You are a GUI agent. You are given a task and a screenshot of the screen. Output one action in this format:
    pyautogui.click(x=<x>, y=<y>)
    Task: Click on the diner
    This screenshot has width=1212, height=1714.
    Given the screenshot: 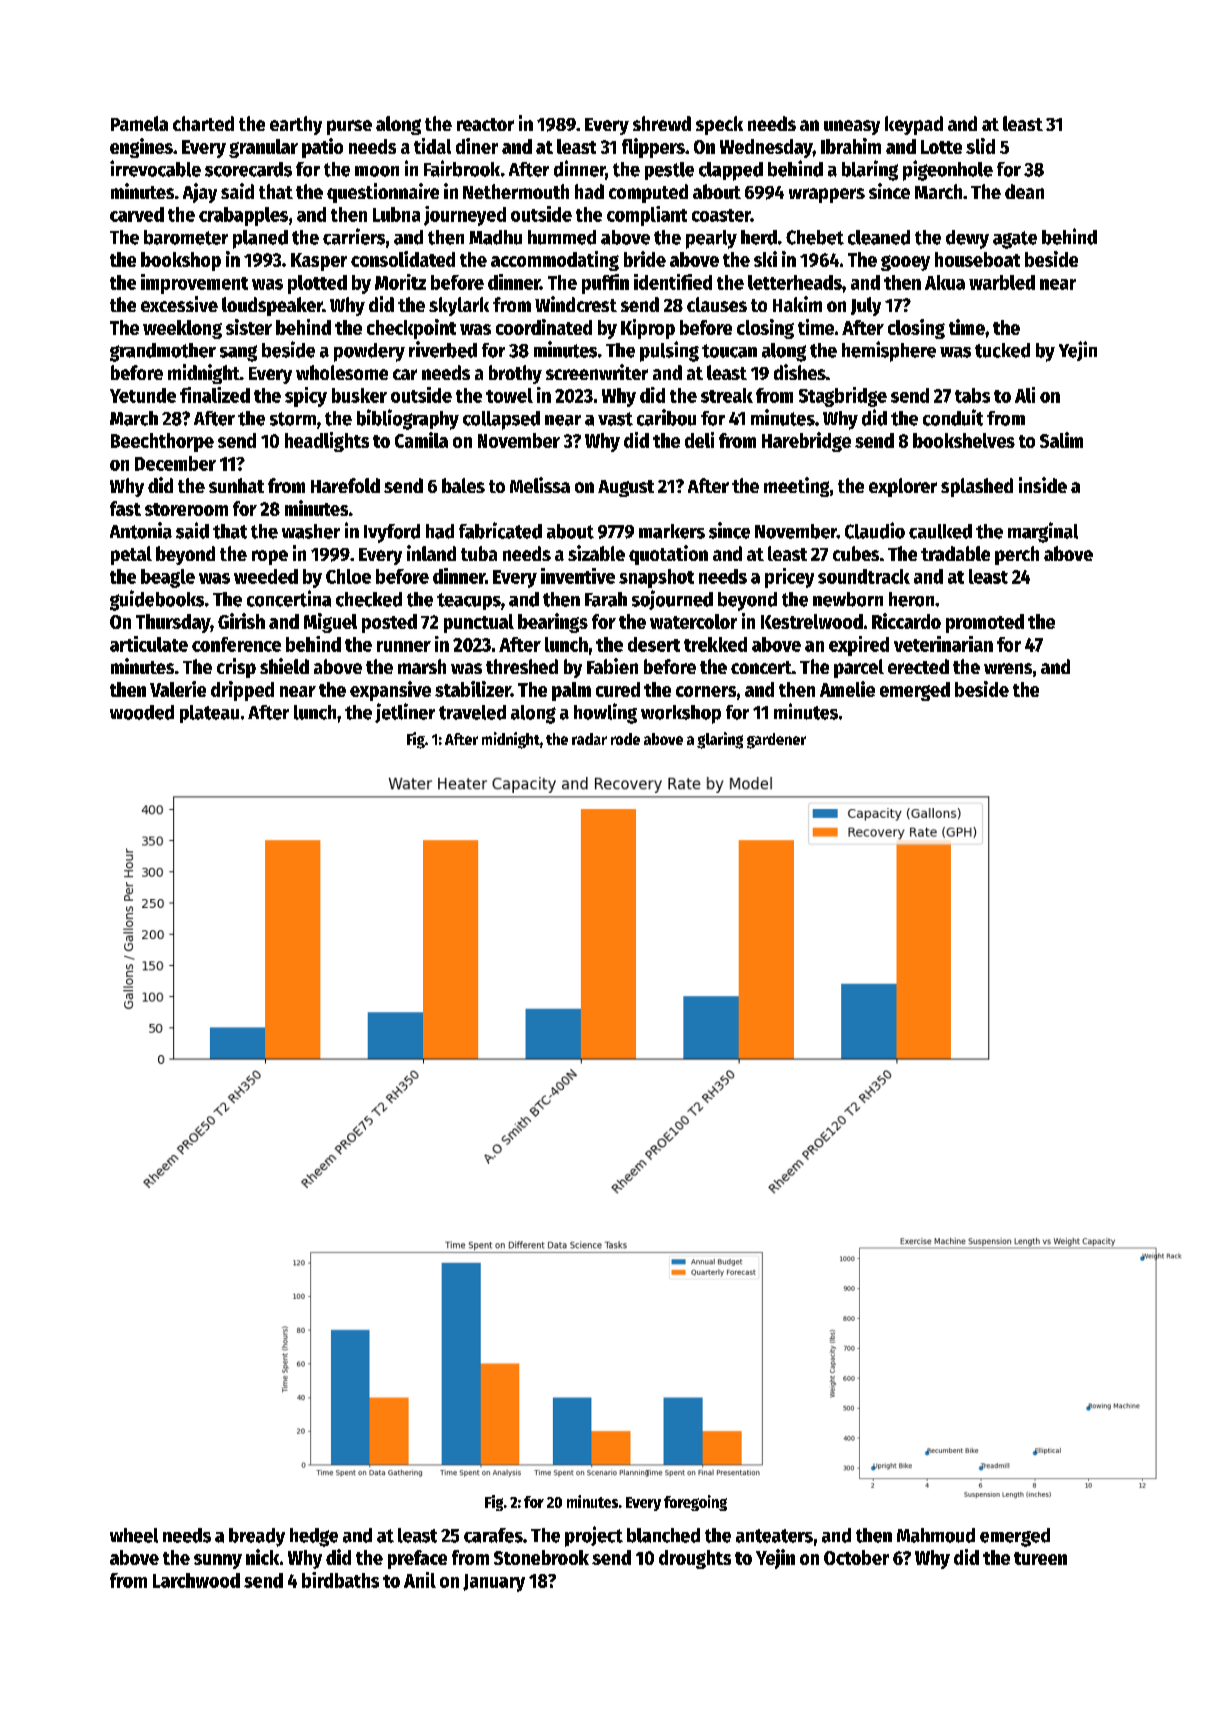 What is the action you would take?
    pyautogui.click(x=477, y=146)
